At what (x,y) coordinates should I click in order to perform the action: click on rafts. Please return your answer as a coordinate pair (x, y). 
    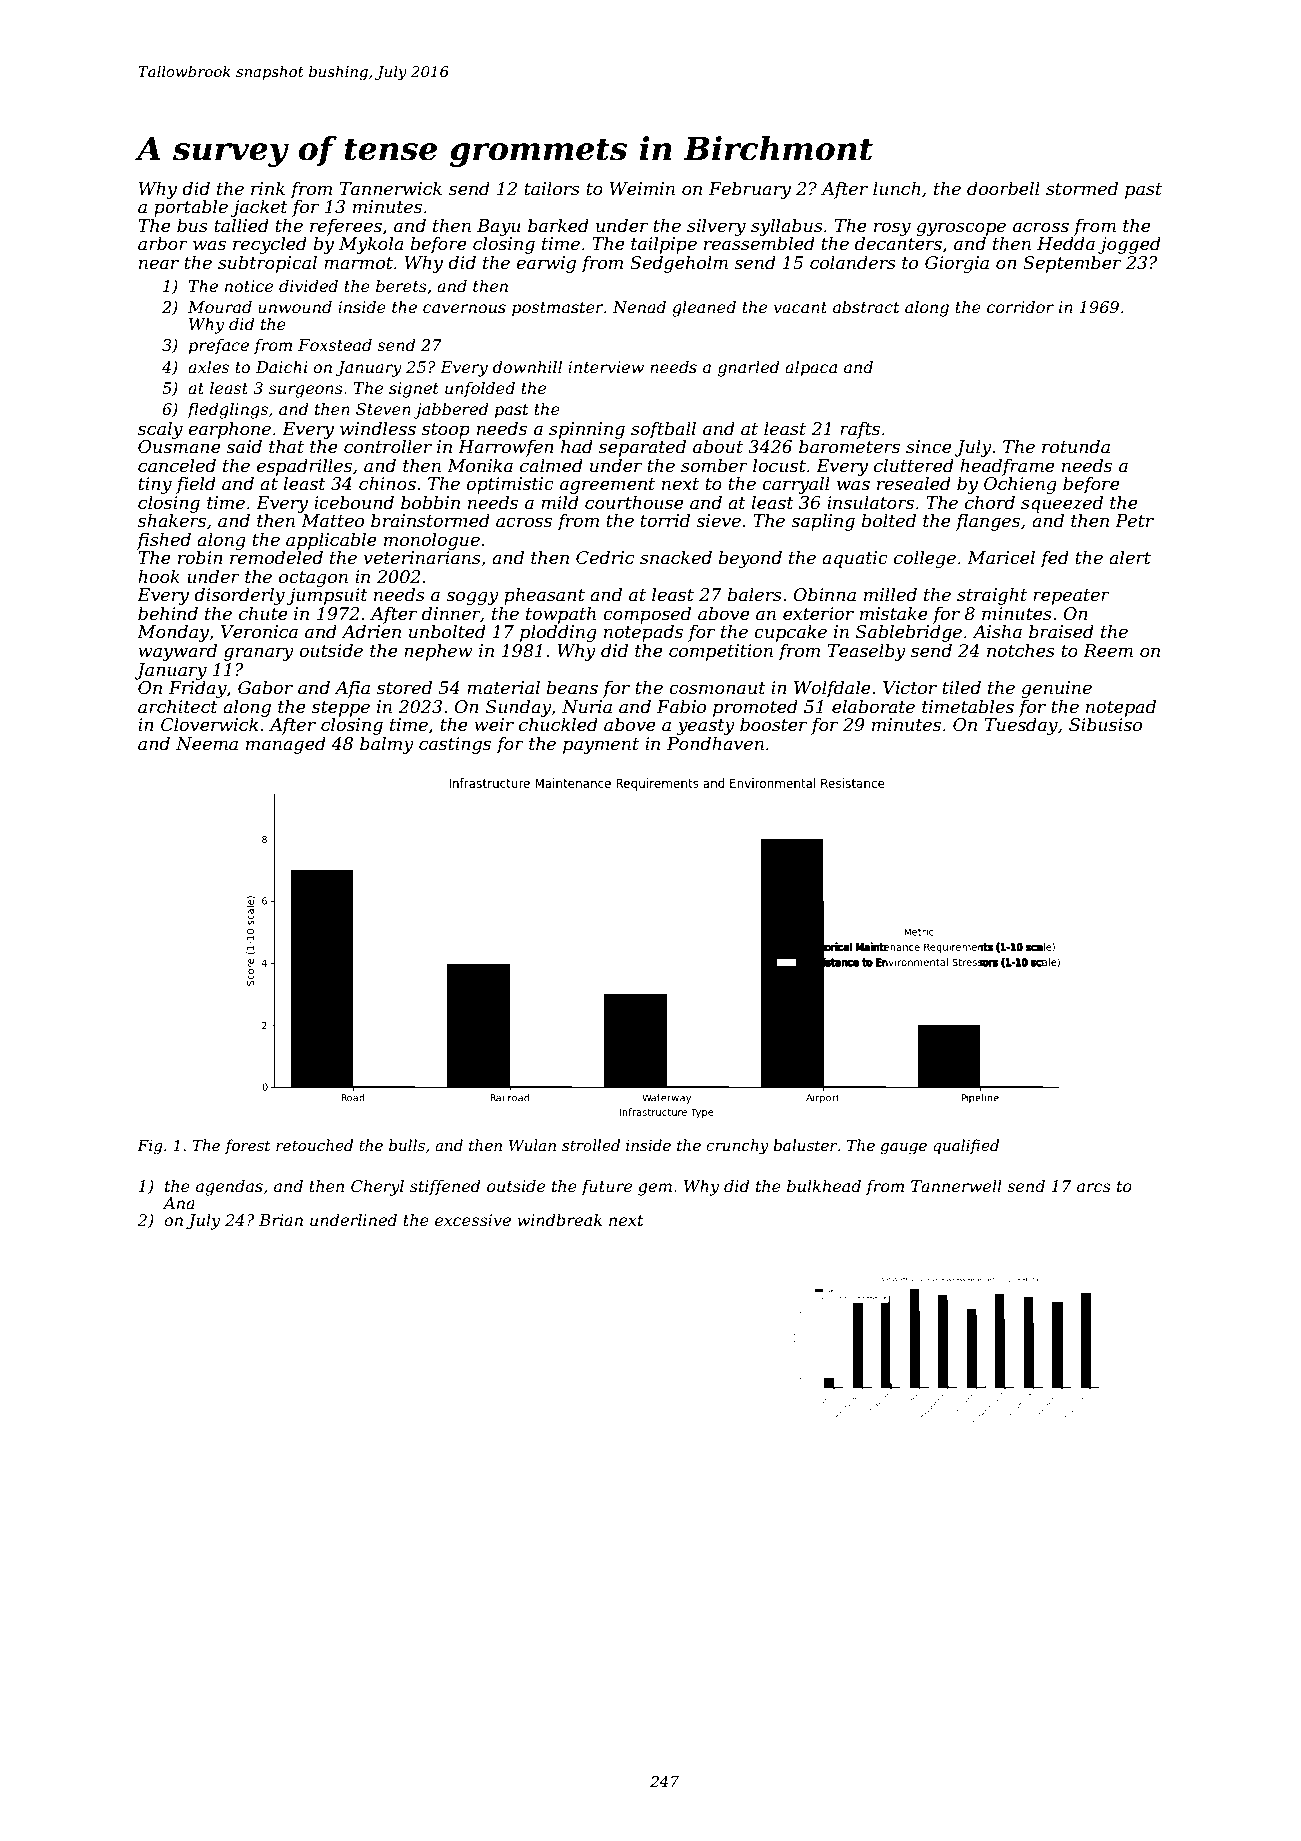
    Looking at the image, I should click on (860, 430).
